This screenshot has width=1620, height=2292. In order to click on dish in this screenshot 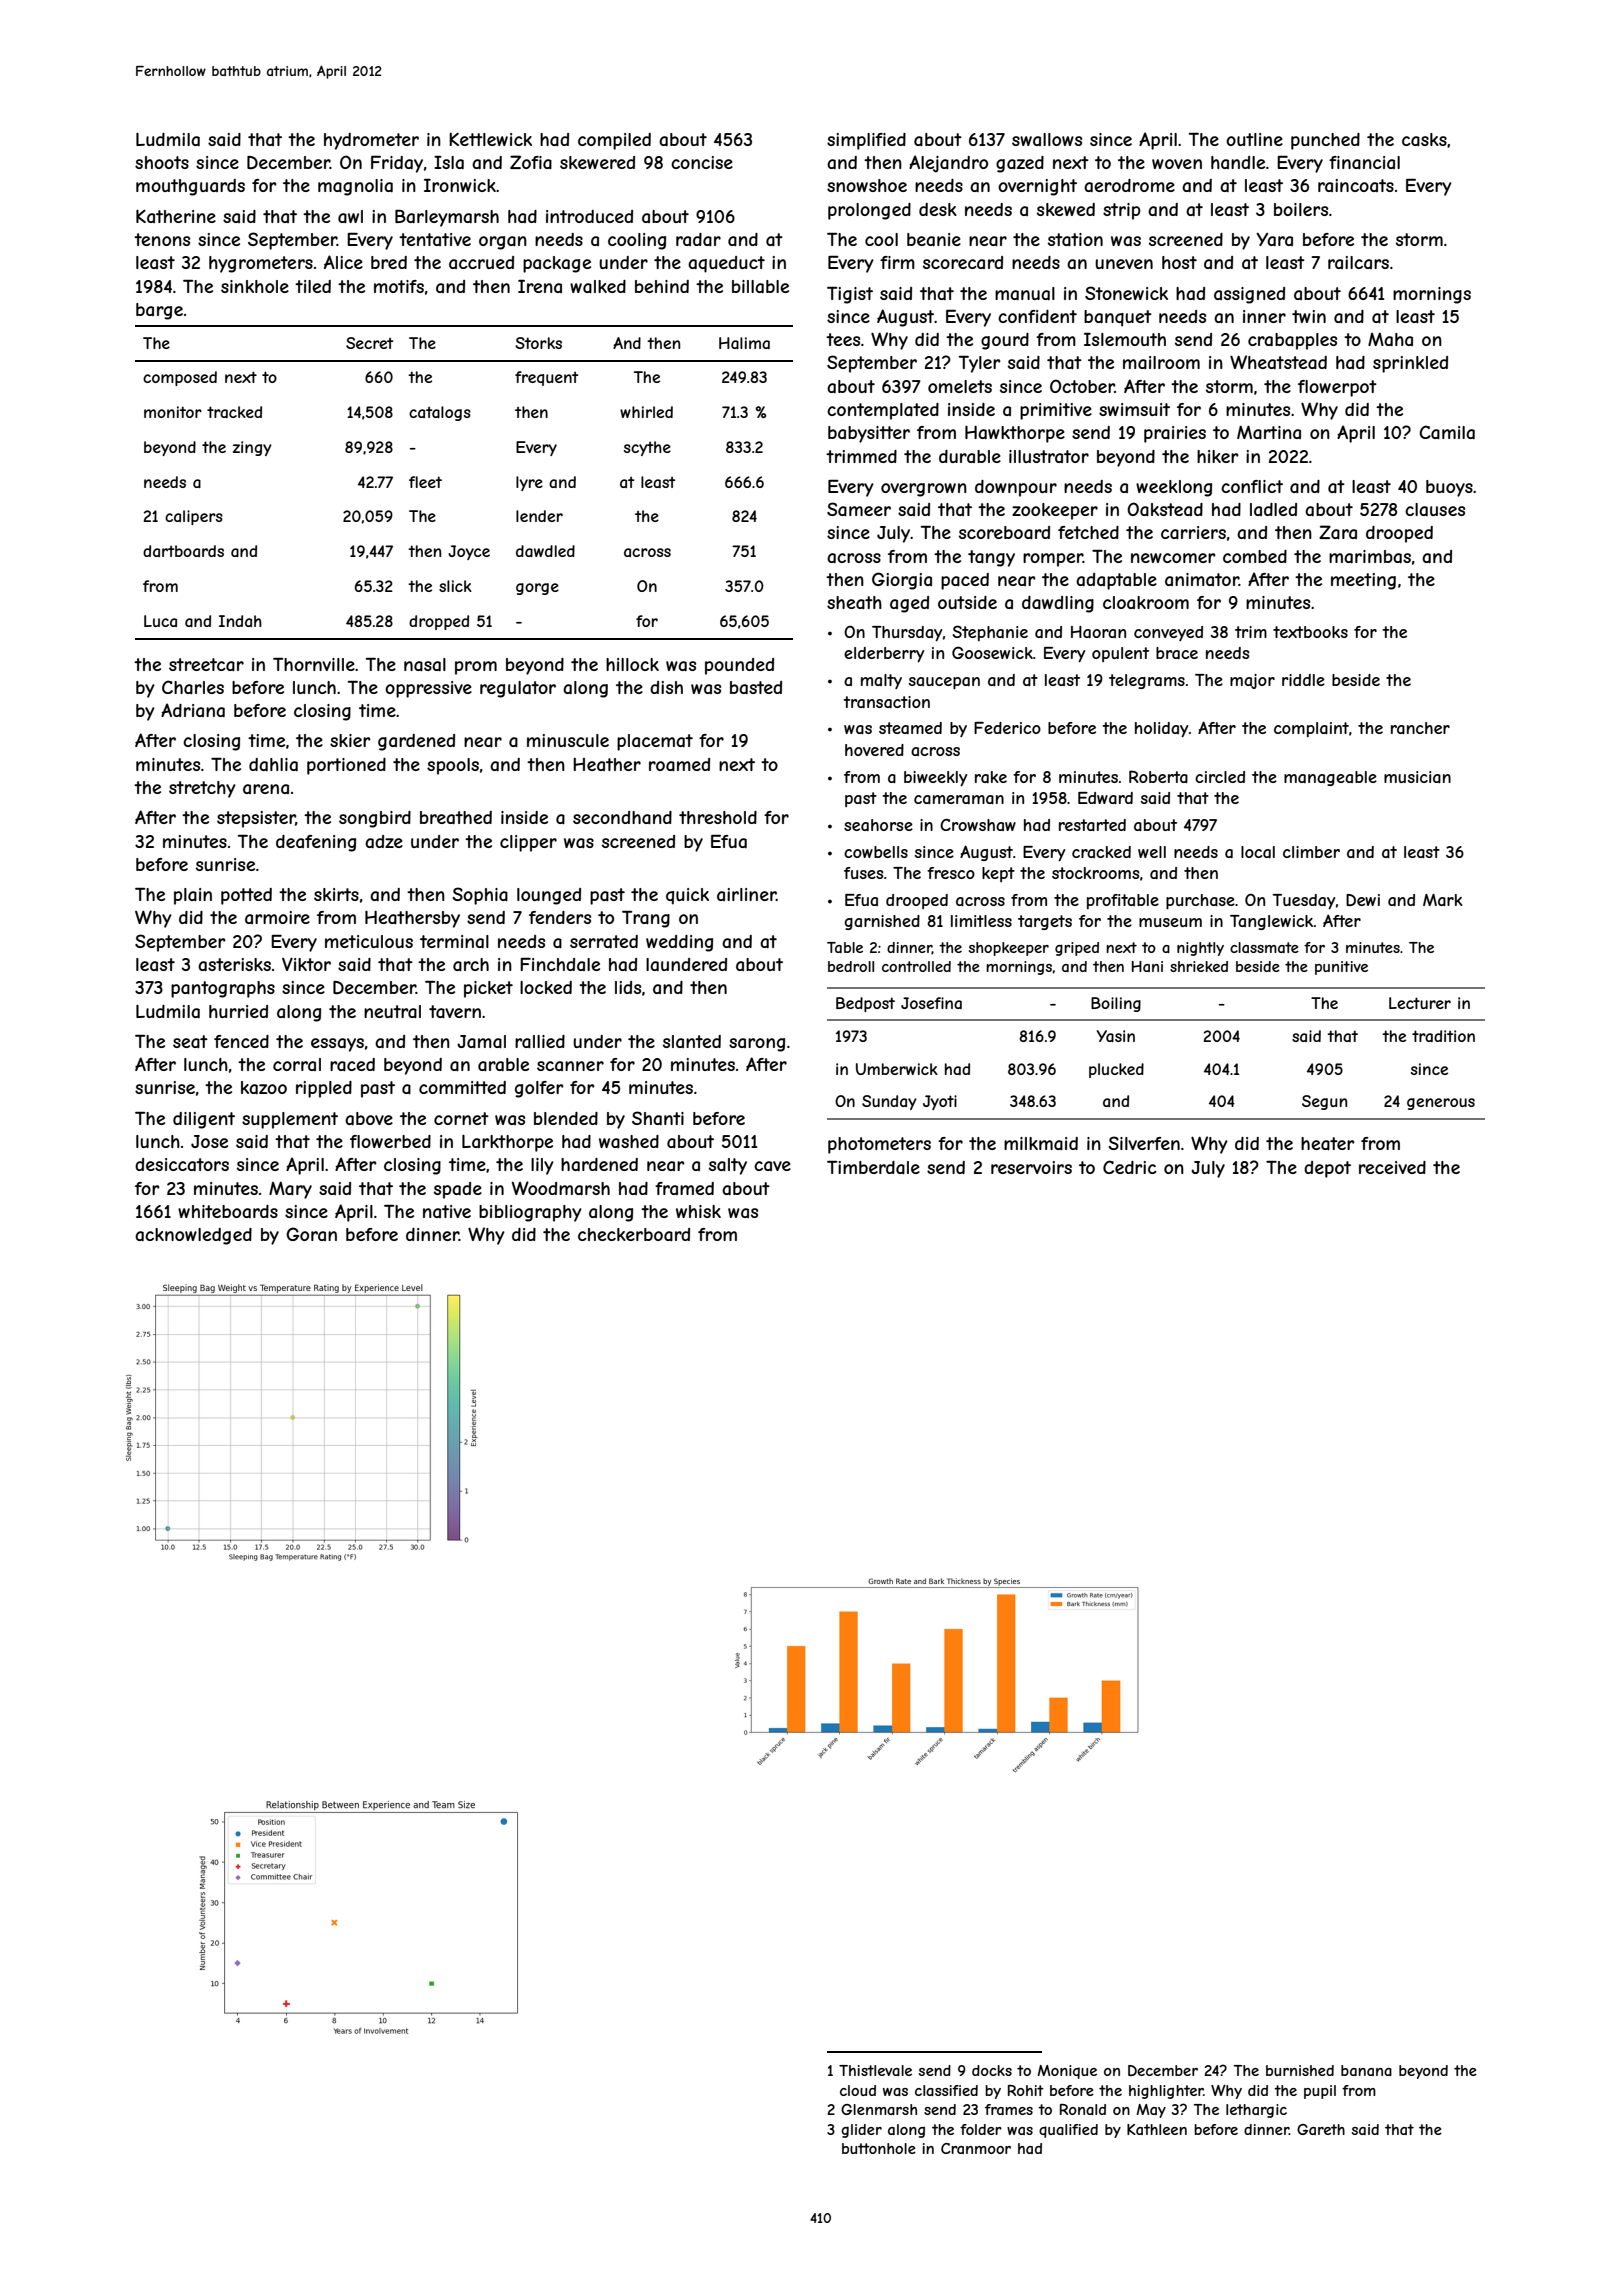, I will do `click(666, 687)`.
